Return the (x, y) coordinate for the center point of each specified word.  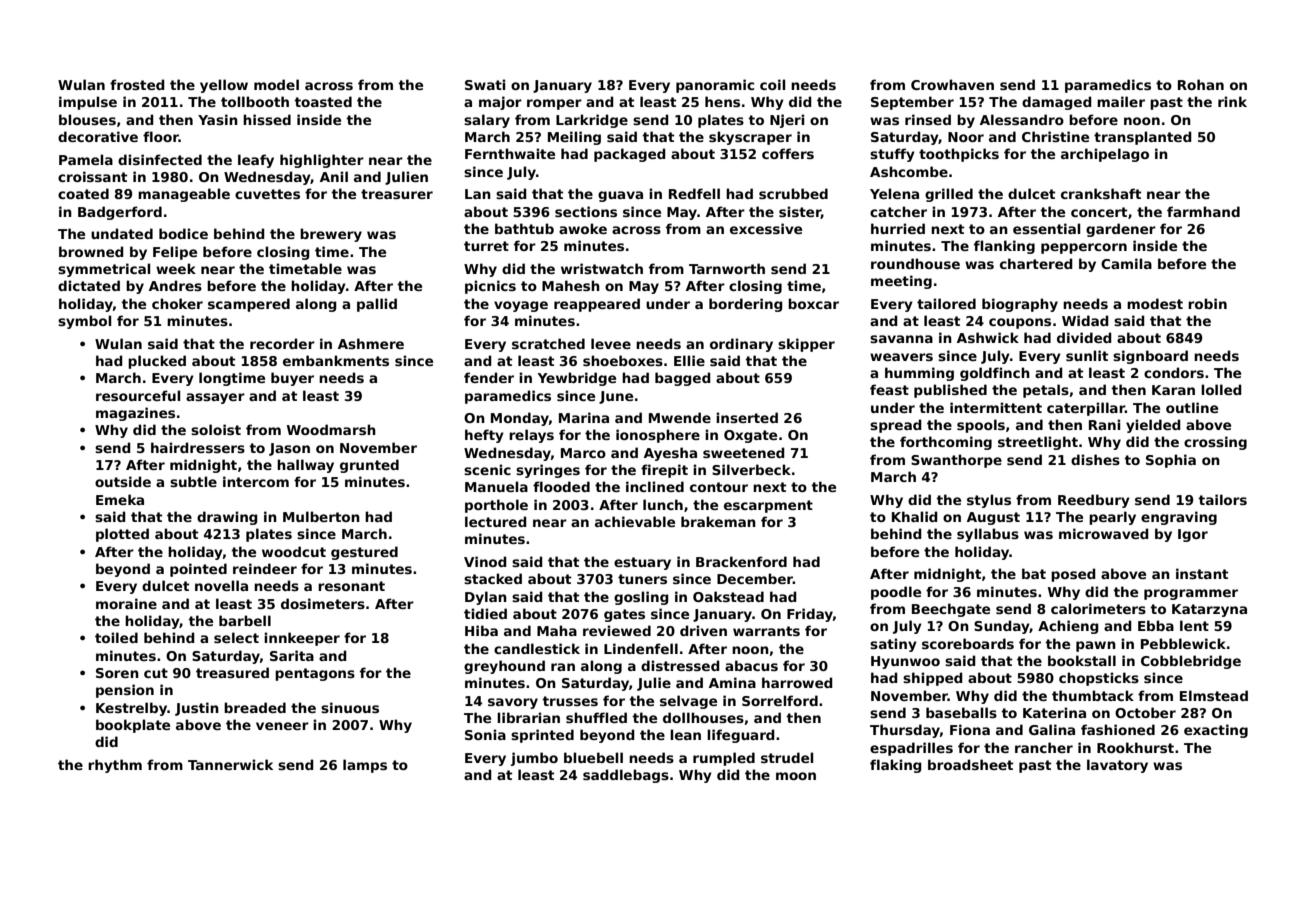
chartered (1036, 263)
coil (772, 84)
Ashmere (371, 343)
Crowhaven (952, 84)
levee (611, 343)
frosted (137, 84)
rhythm (115, 766)
